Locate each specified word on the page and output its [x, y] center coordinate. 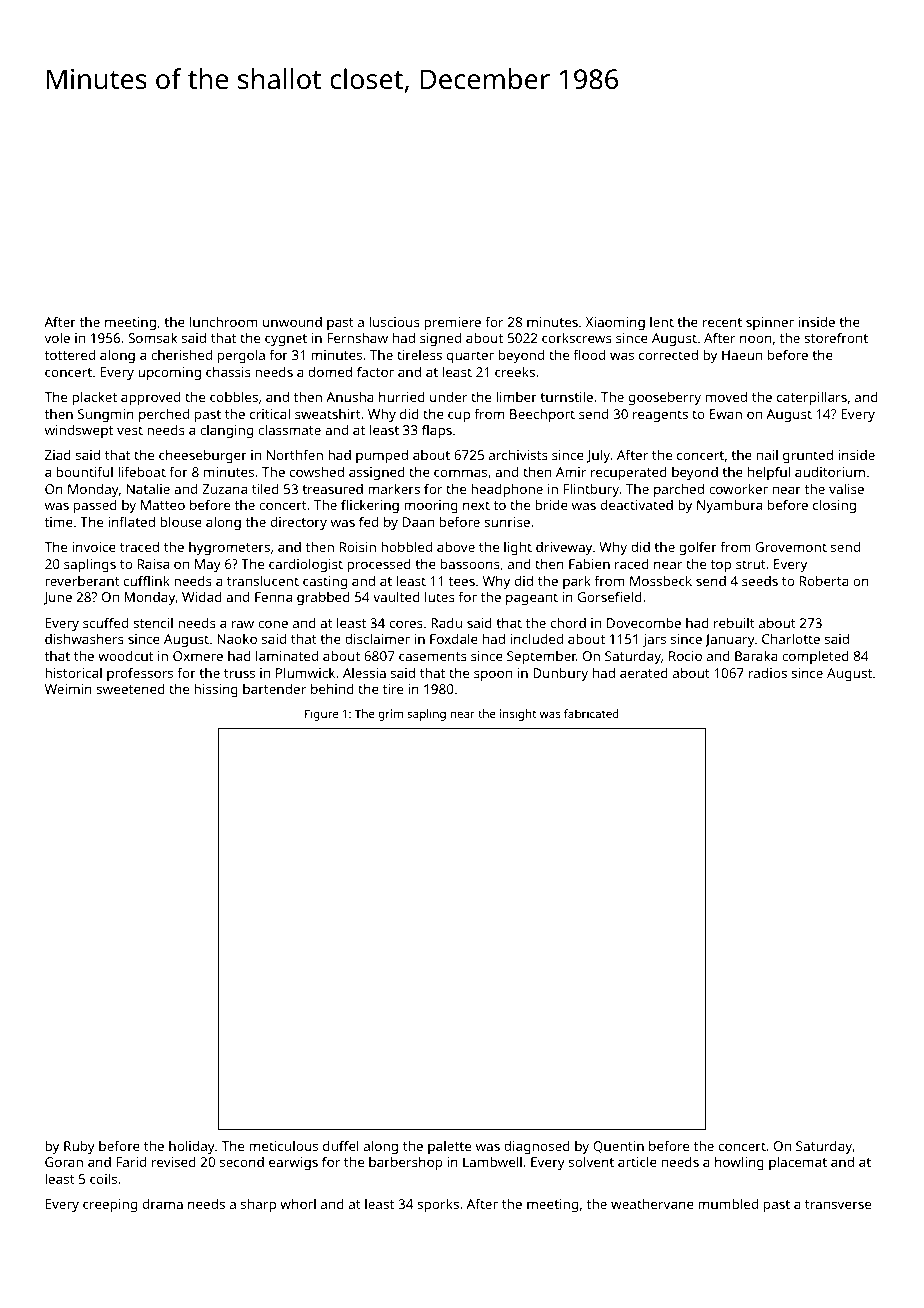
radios [768, 672]
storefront [836, 337]
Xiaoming [615, 323]
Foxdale [454, 638]
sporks [438, 1205]
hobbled [406, 546]
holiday [192, 1147]
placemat [798, 1163]
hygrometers [229, 548]
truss [239, 673]
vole [57, 337]
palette [449, 1147]
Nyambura [729, 506]
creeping [110, 1206]
